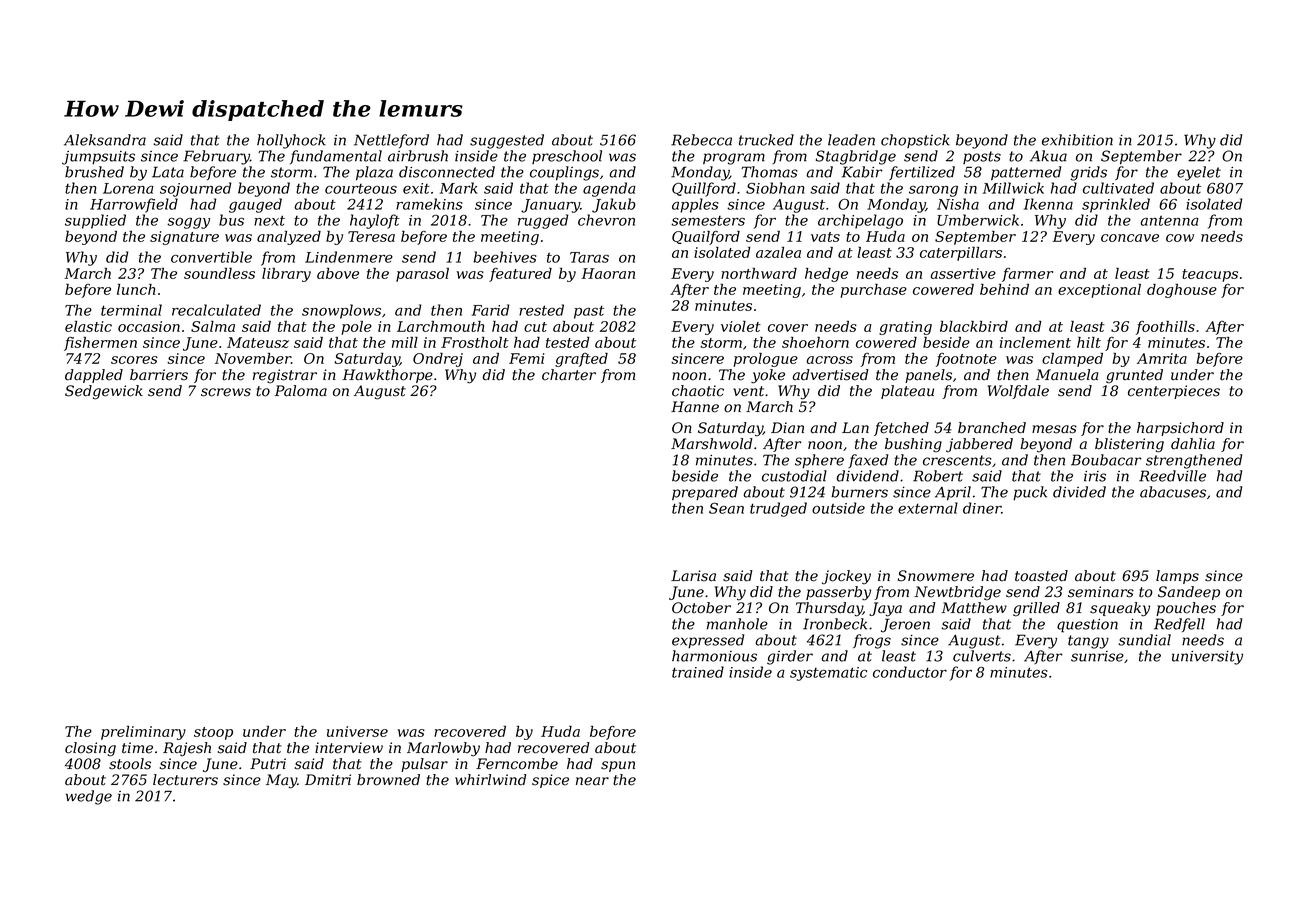 Image resolution: width=1308 pixels, height=924 pixels. I want to click on conductor, so click(910, 672).
